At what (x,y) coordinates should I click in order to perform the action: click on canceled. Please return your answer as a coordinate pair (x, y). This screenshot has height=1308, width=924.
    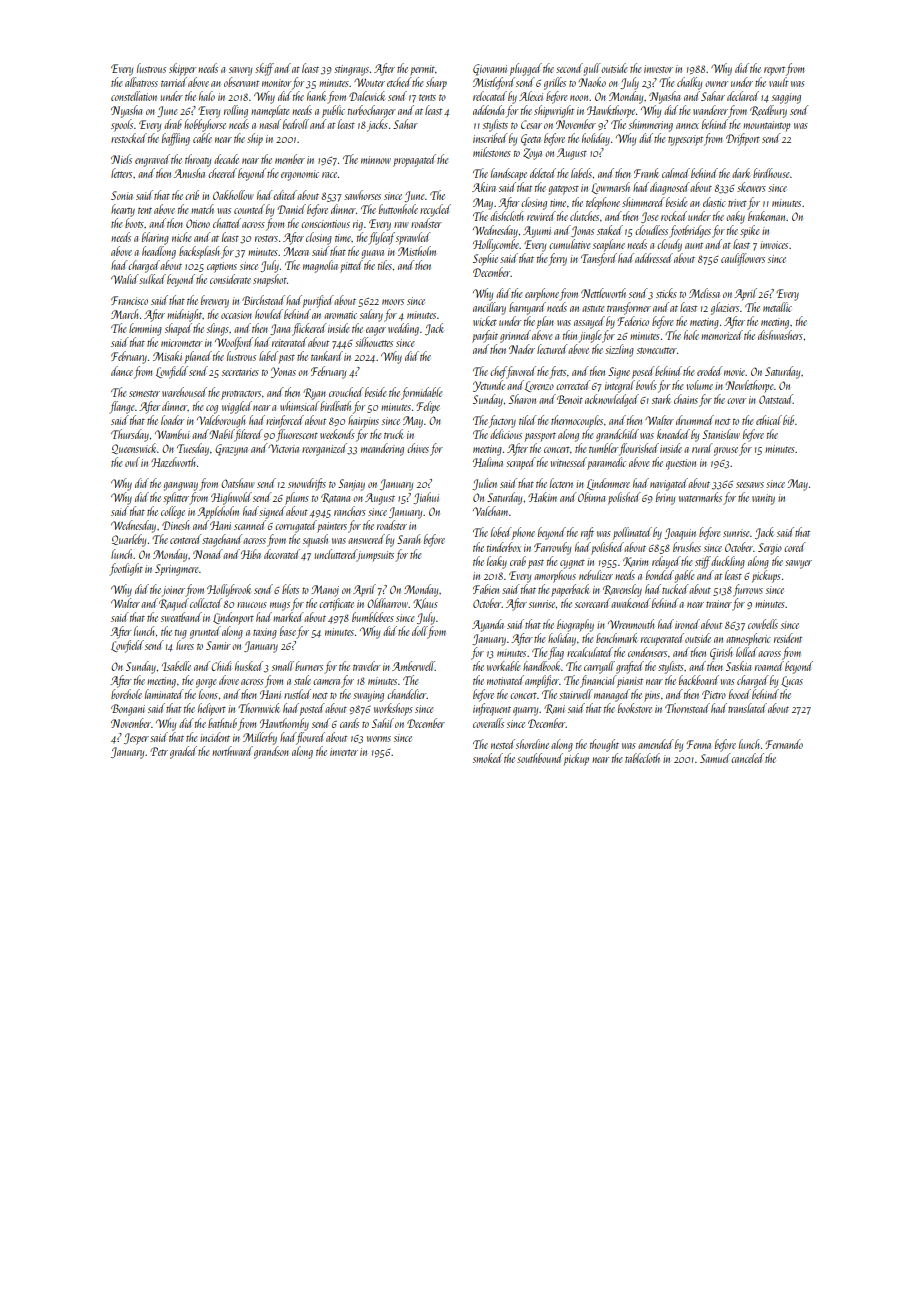
    Looking at the image, I should click on (747, 758).
